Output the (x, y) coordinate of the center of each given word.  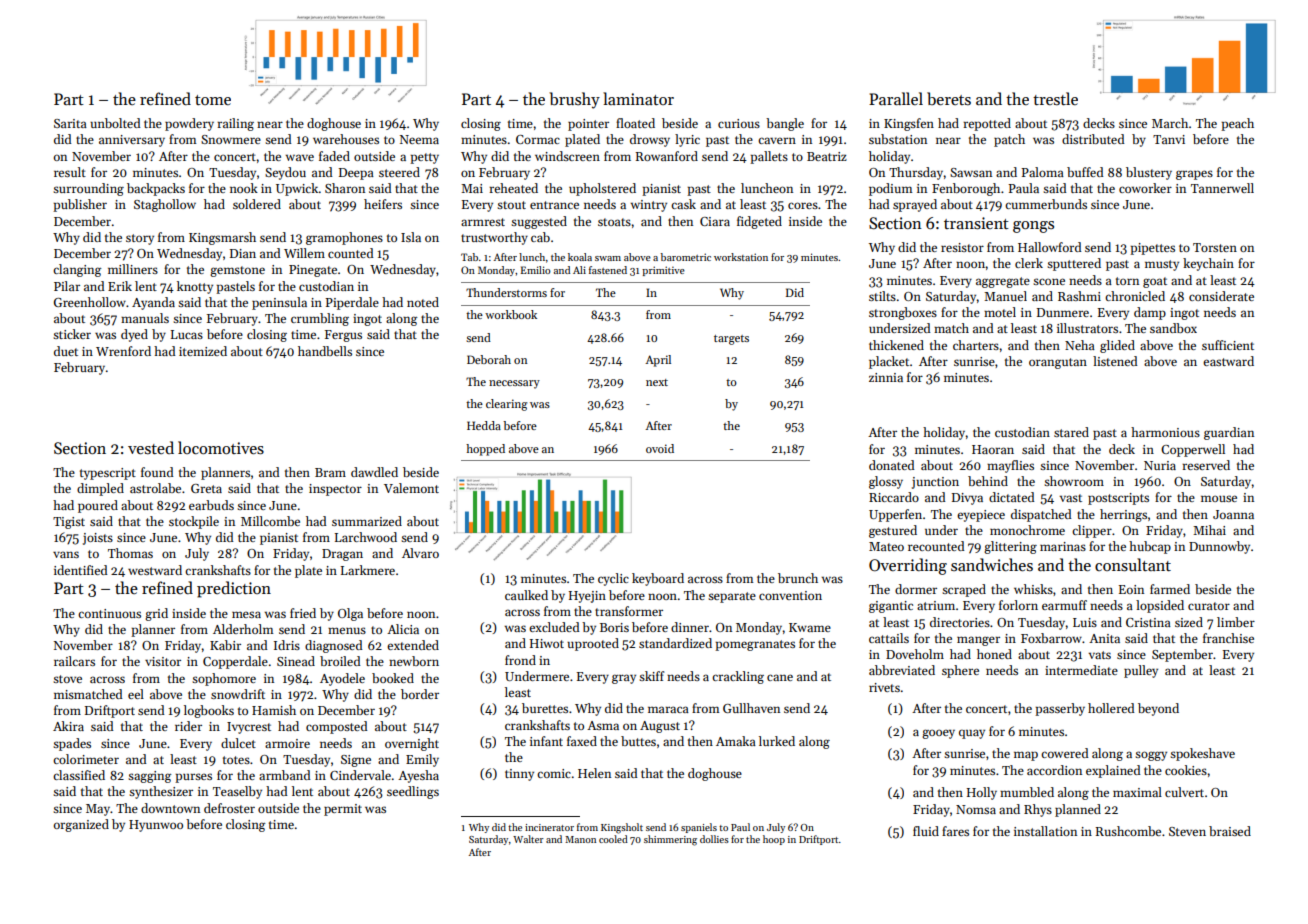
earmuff (1064, 605)
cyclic (613, 579)
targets (731, 340)
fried (303, 613)
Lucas (187, 334)
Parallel (896, 98)
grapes (1194, 175)
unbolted (115, 123)
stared (1071, 432)
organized (81, 825)
